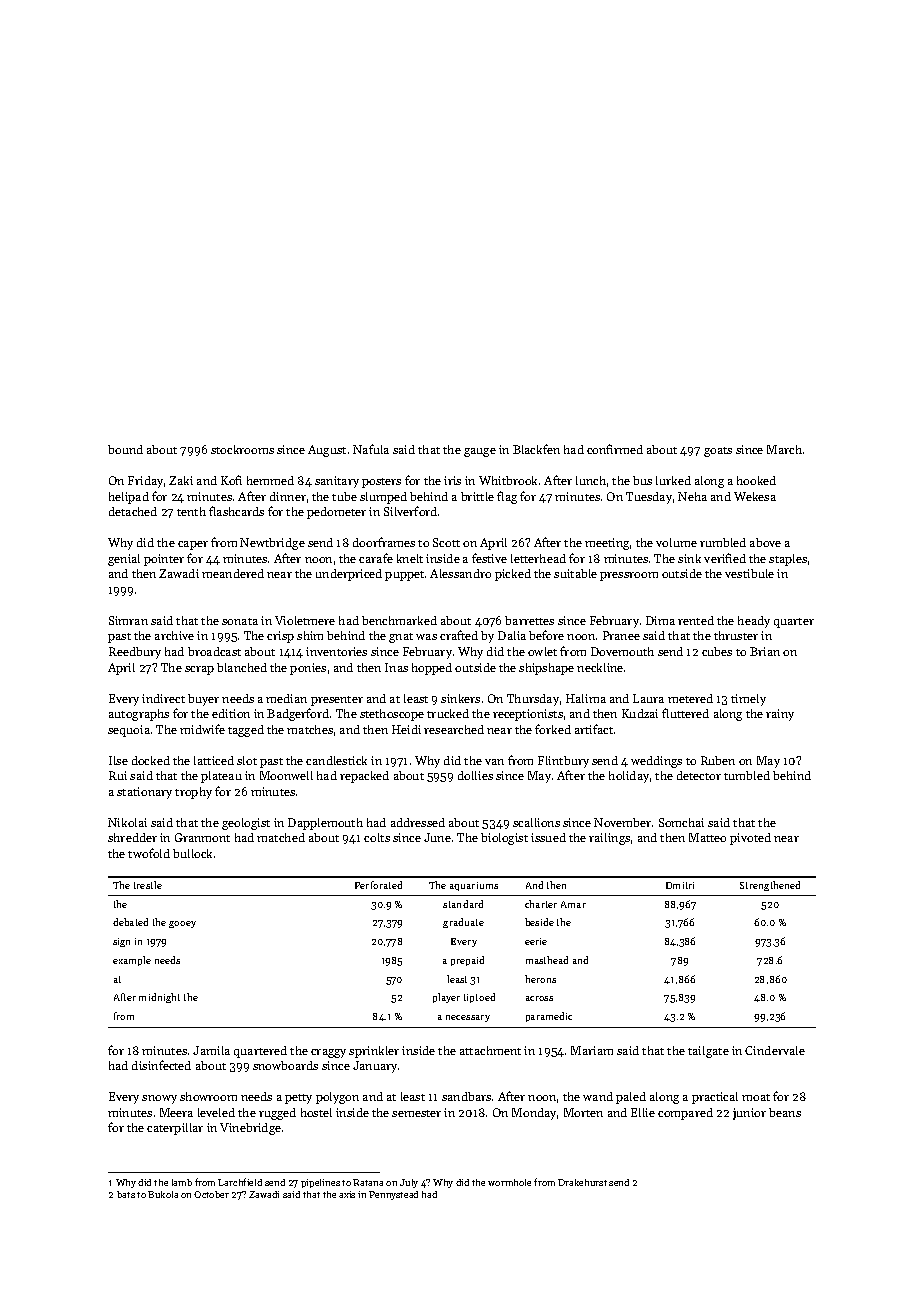 The width and height of the document is (924, 1308). Describe the element at coordinates (573, 904) in the document. I see `Amar` at that location.
